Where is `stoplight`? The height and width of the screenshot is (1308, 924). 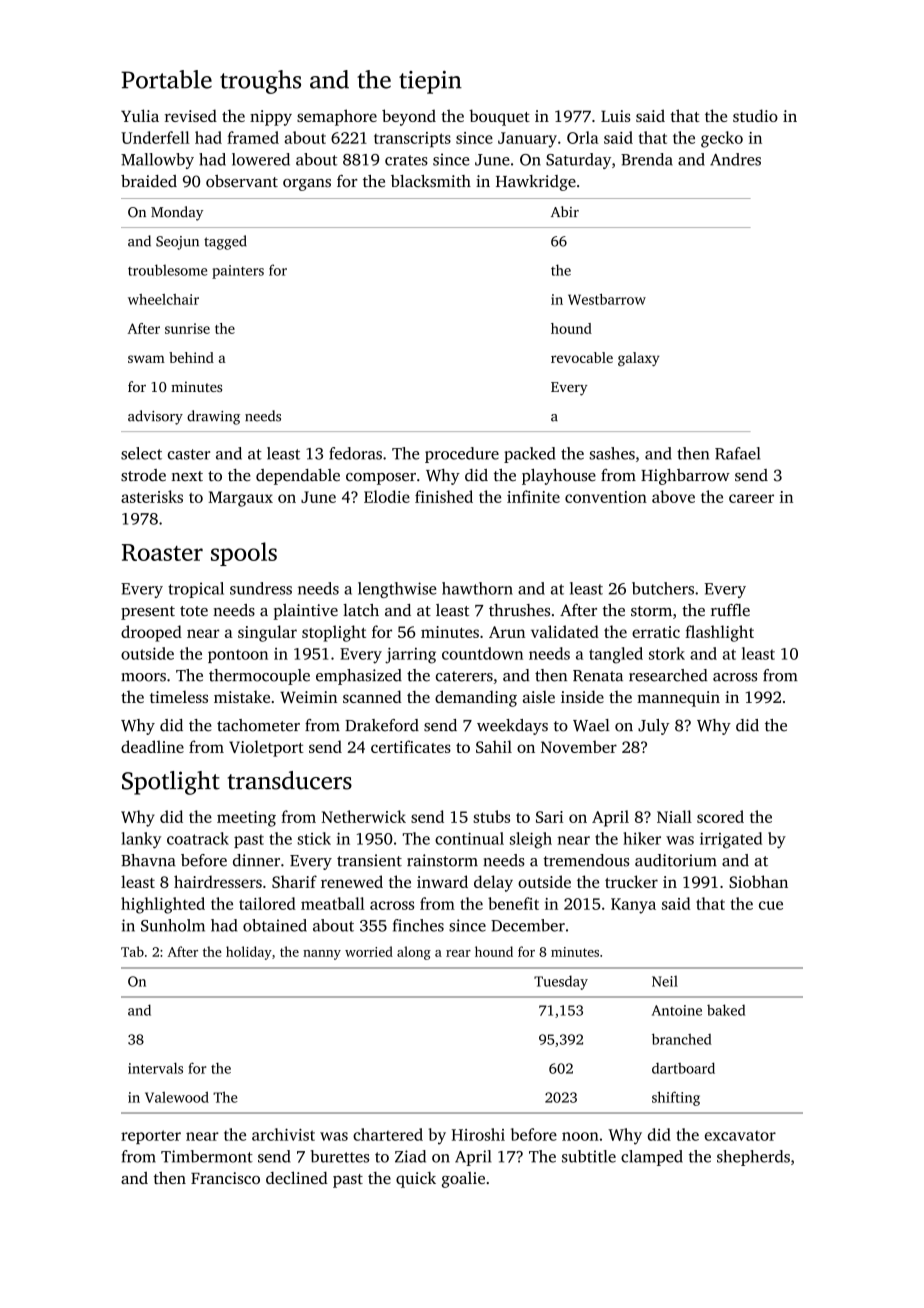
stoplight is located at coordinates (334, 633).
